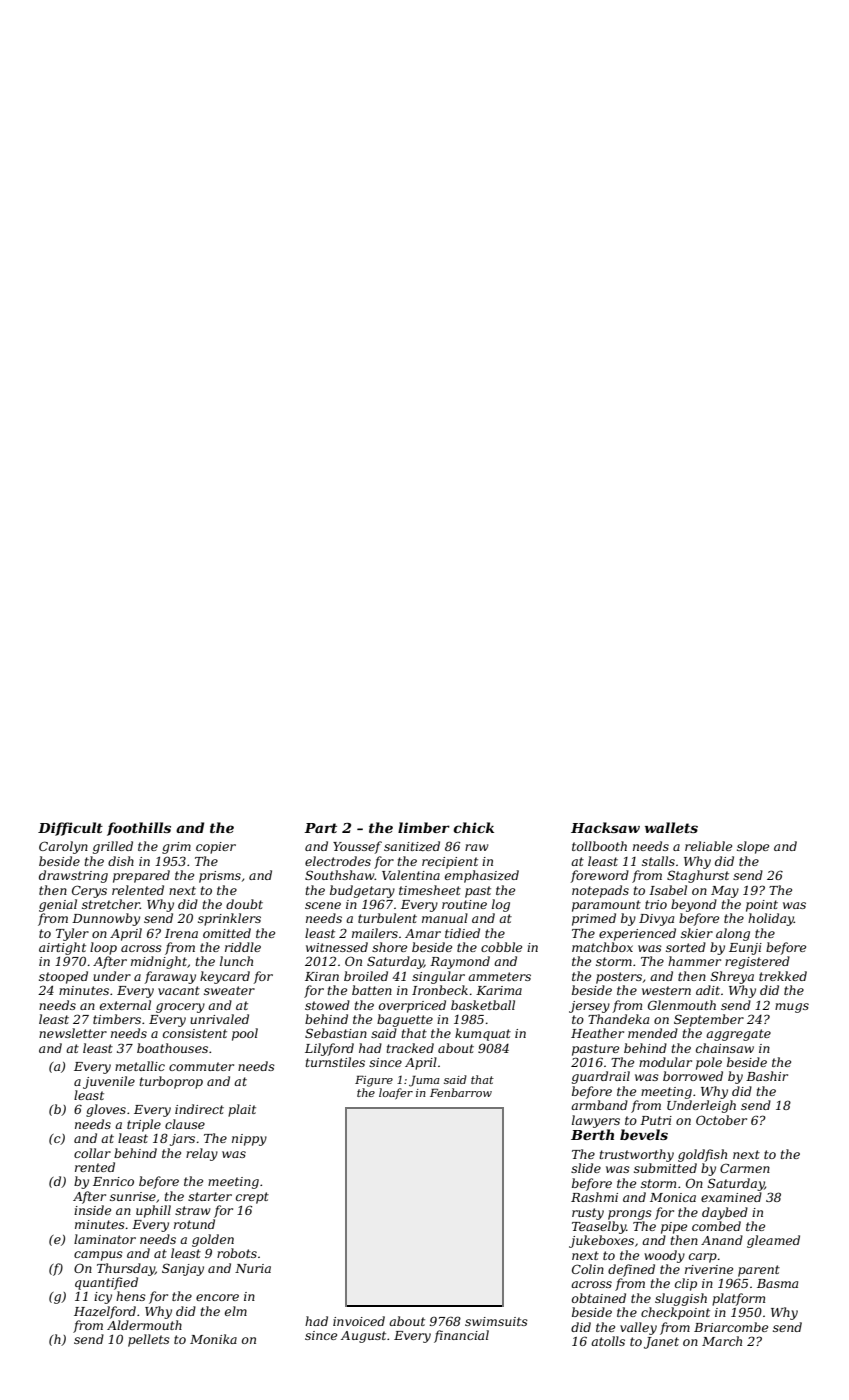 The width and height of the page is (849, 1400). I want to click on Youssef, so click(357, 847).
